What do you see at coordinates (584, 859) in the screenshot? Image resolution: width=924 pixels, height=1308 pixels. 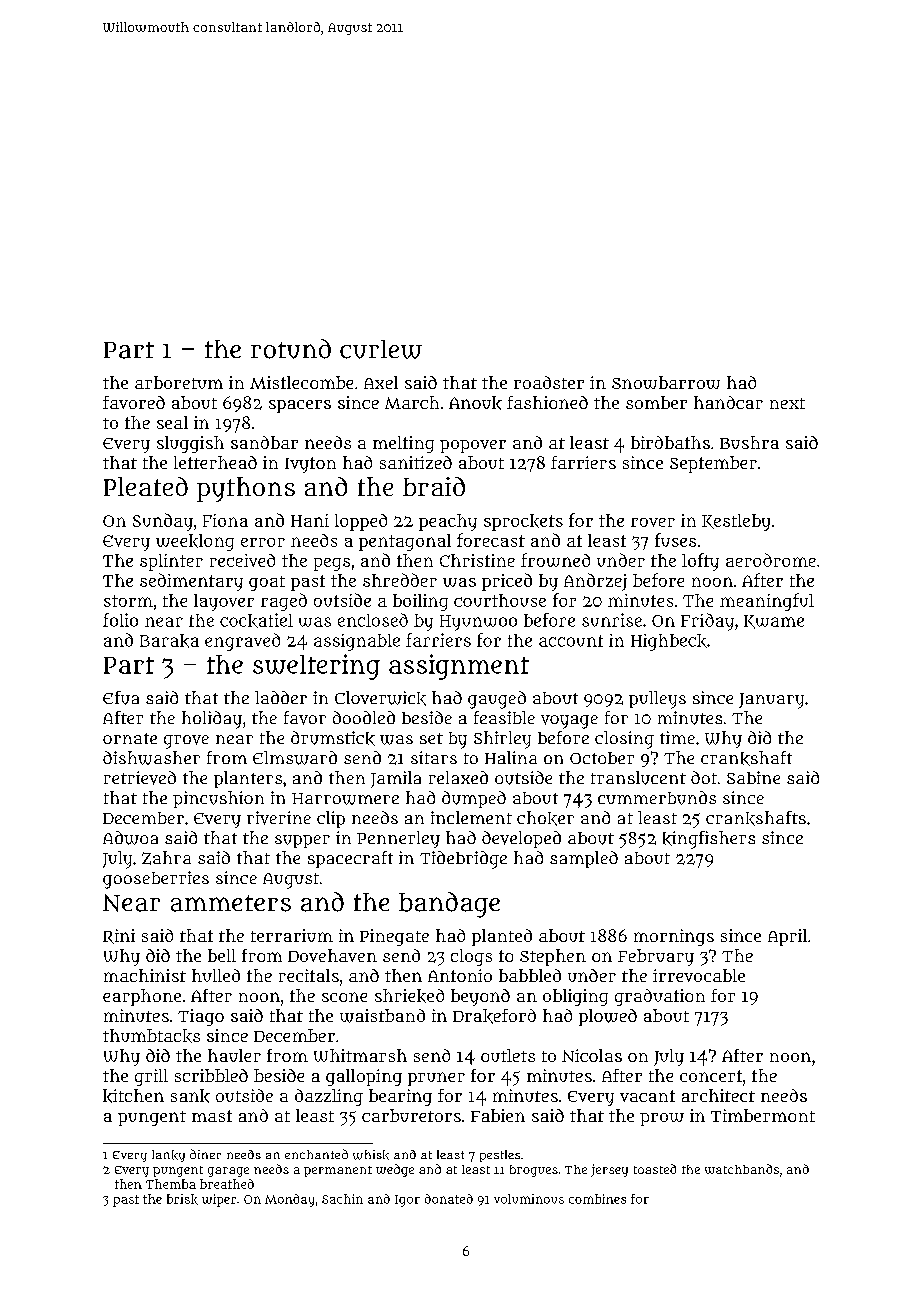 I see `sampled` at bounding box center [584, 859].
